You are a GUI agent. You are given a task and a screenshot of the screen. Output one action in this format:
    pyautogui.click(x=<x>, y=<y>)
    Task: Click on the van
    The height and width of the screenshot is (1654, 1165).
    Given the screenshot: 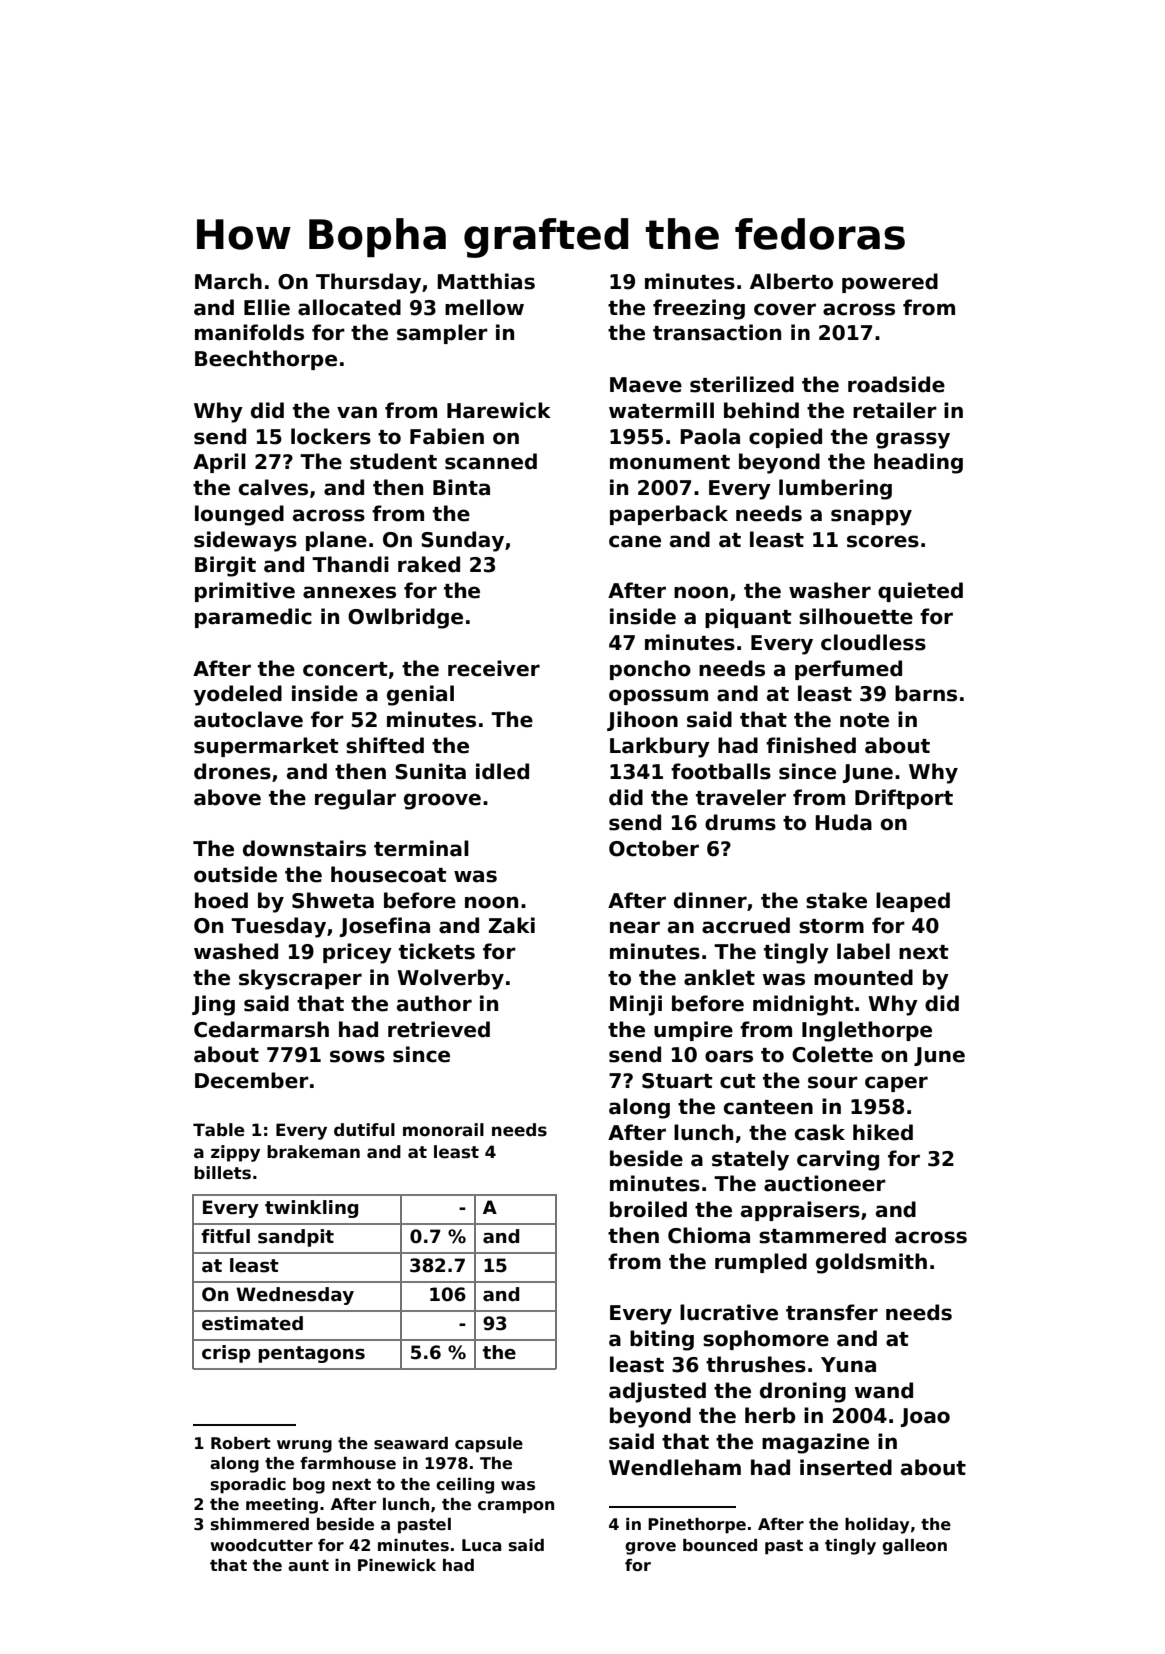 What is the action you would take?
    pyautogui.click(x=357, y=412)
